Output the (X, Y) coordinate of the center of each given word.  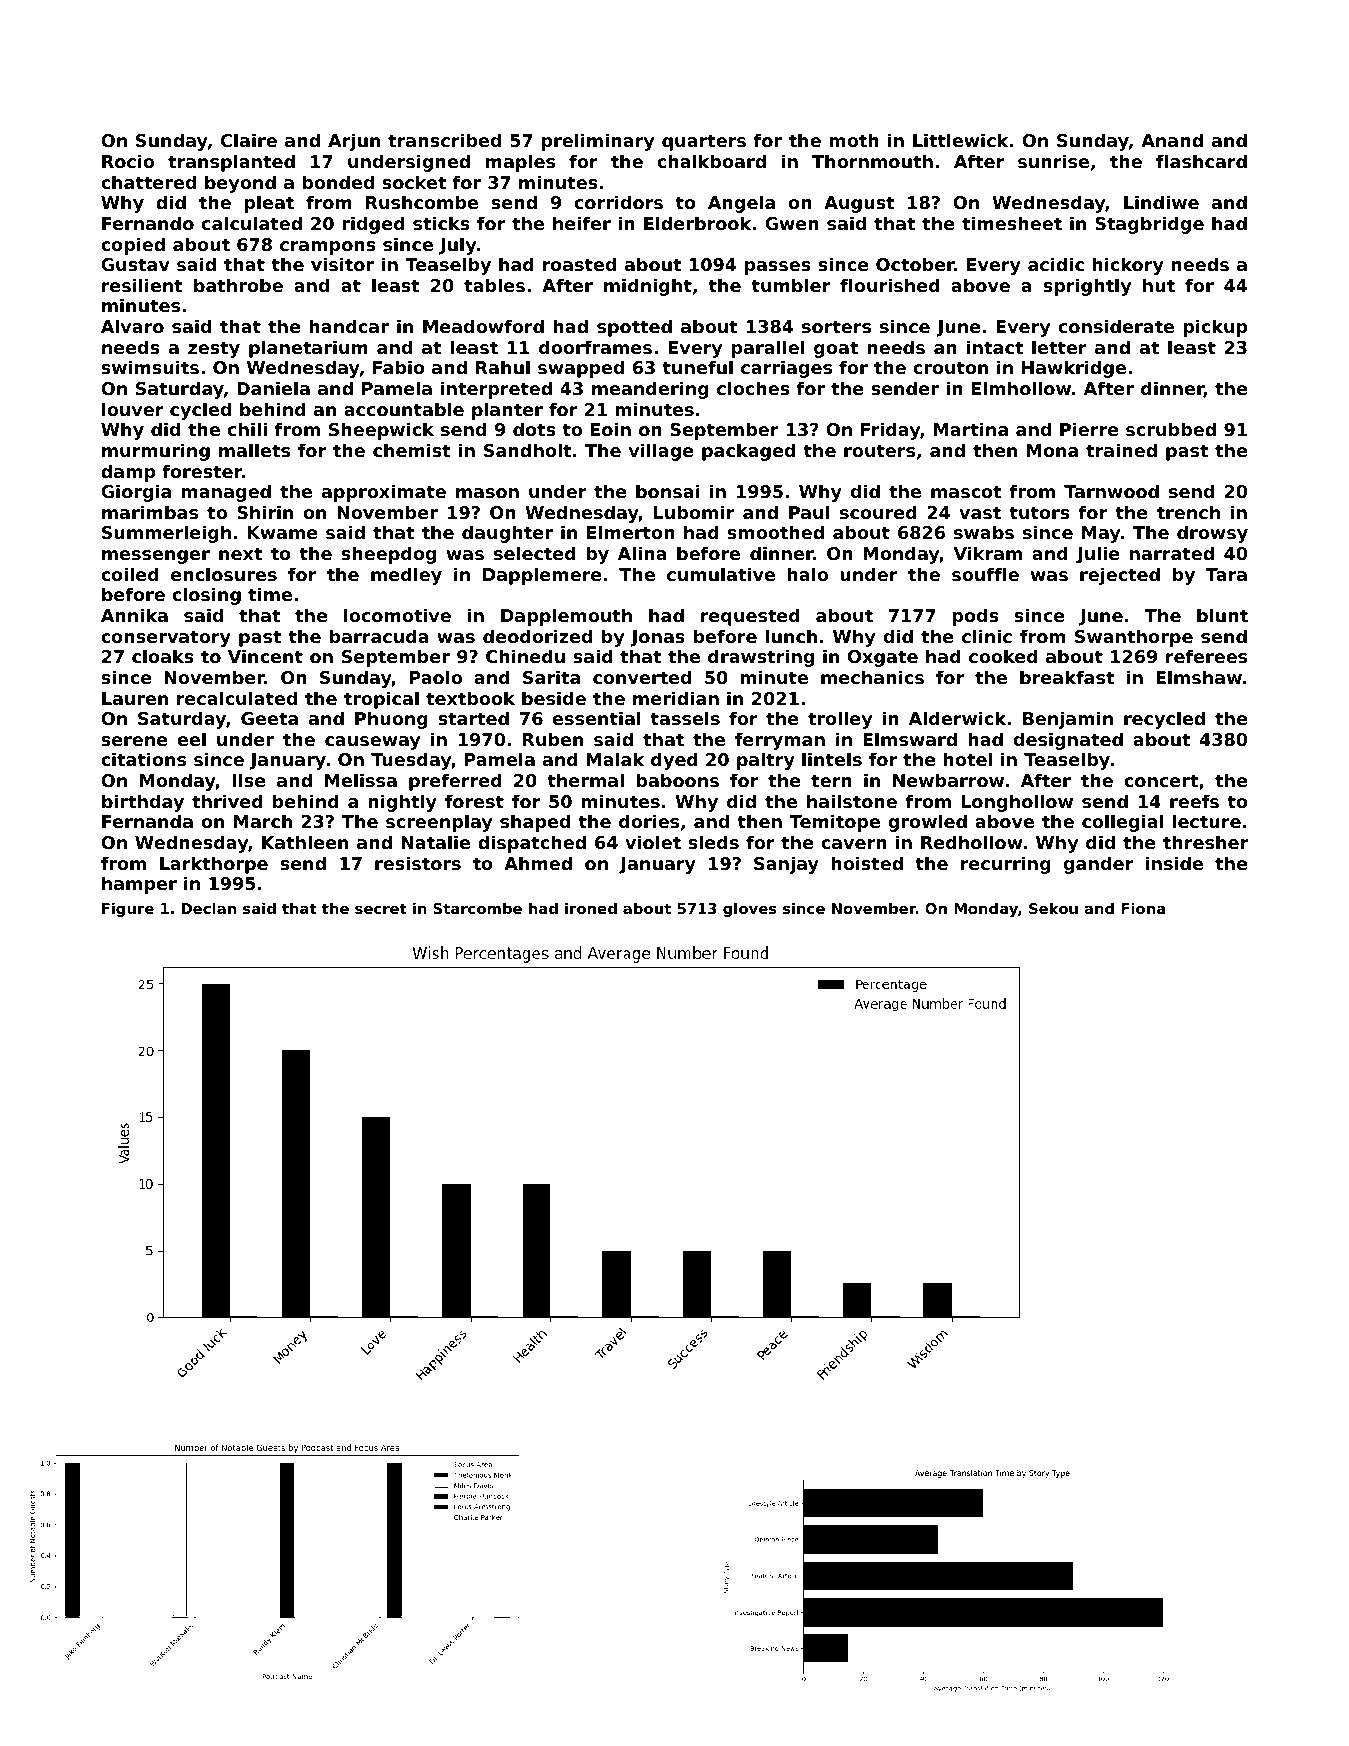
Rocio (128, 161)
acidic (1056, 264)
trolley (840, 720)
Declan (209, 908)
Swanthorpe (1134, 638)
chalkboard (711, 161)
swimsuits (150, 367)
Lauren (135, 698)
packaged (748, 452)
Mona (1052, 450)
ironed (591, 908)
